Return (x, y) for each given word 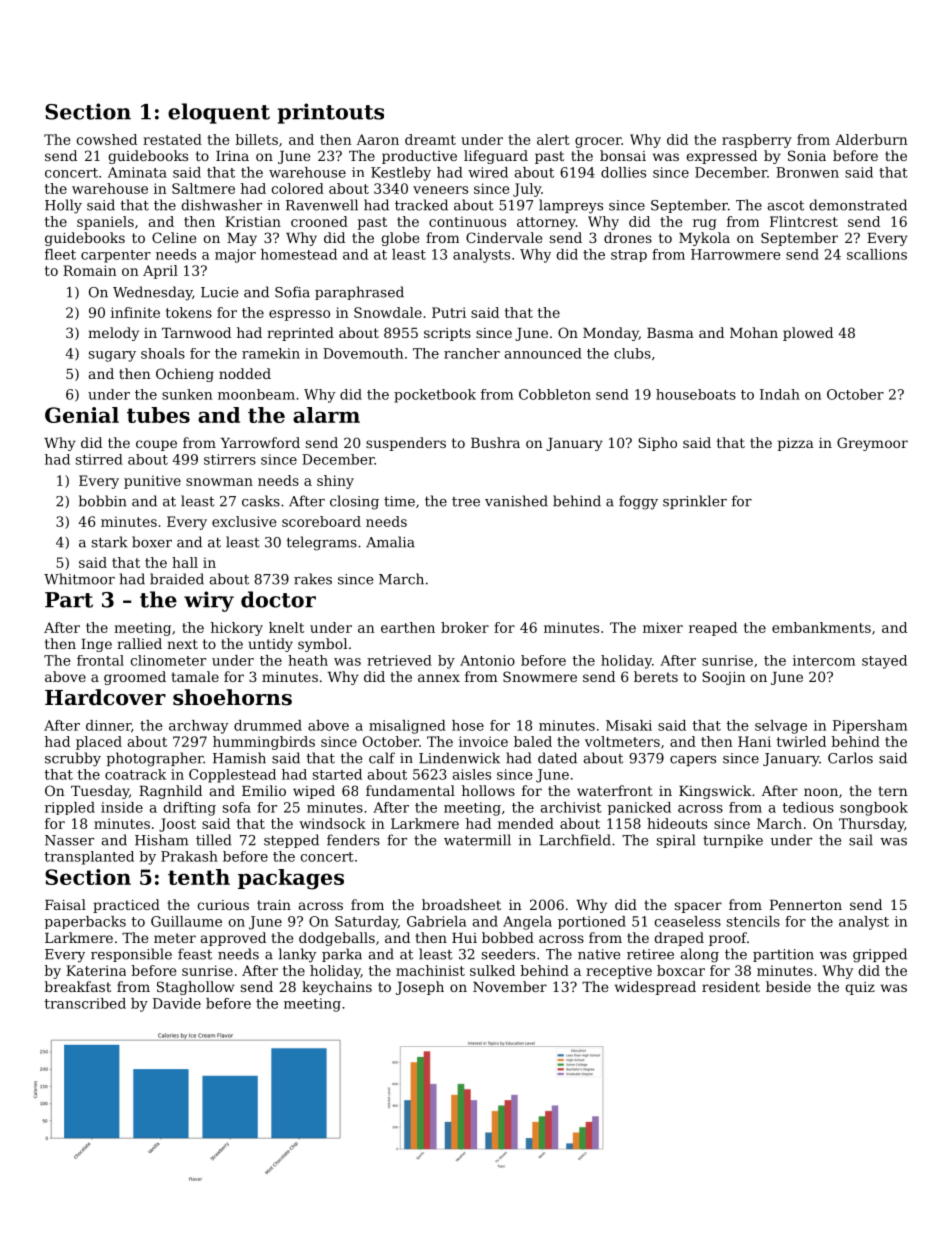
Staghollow (195, 988)
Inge (96, 645)
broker (465, 627)
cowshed (107, 139)
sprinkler (695, 502)
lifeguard (496, 157)
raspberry (757, 141)
